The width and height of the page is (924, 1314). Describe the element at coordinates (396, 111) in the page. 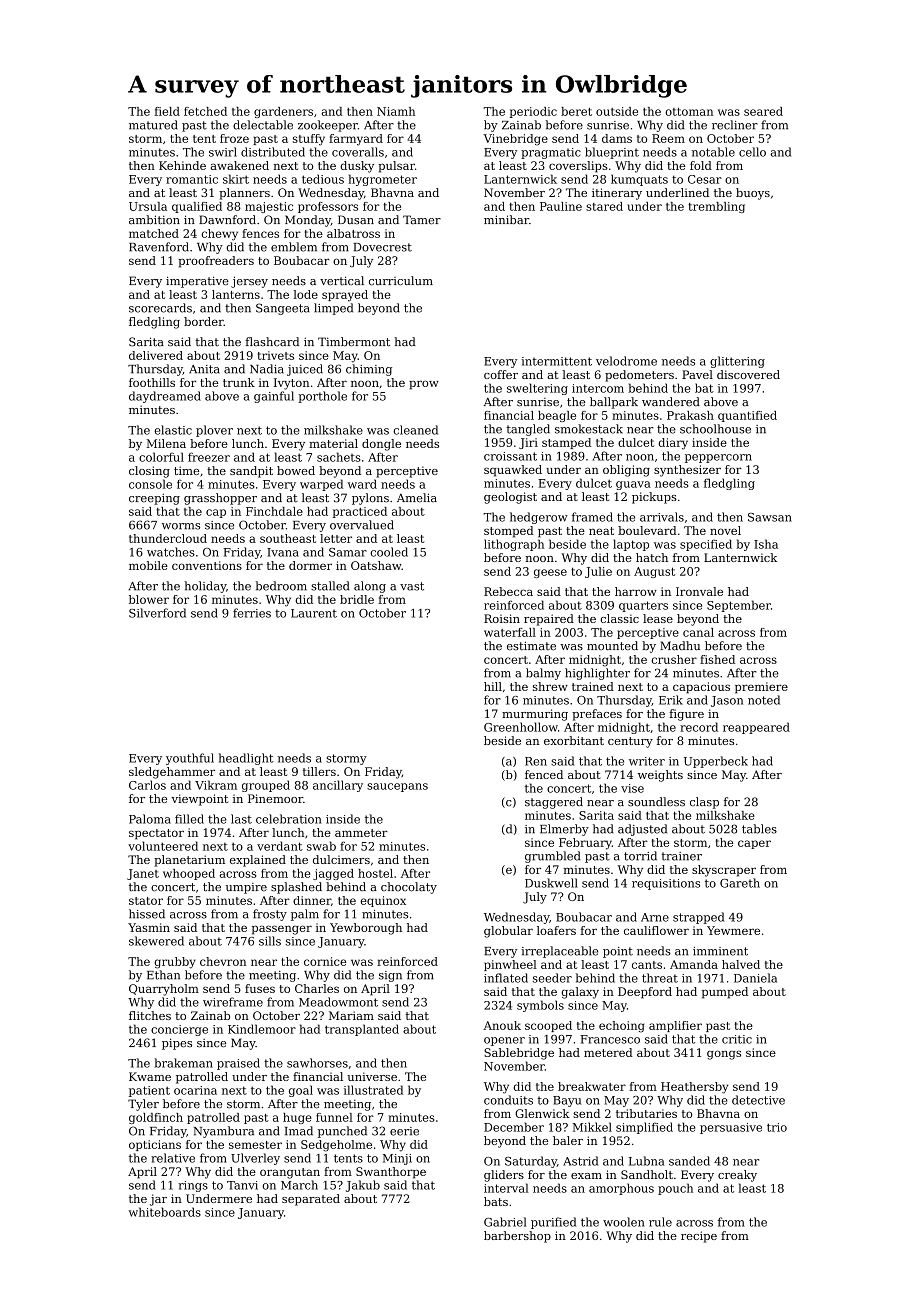

I see `Niamh` at that location.
